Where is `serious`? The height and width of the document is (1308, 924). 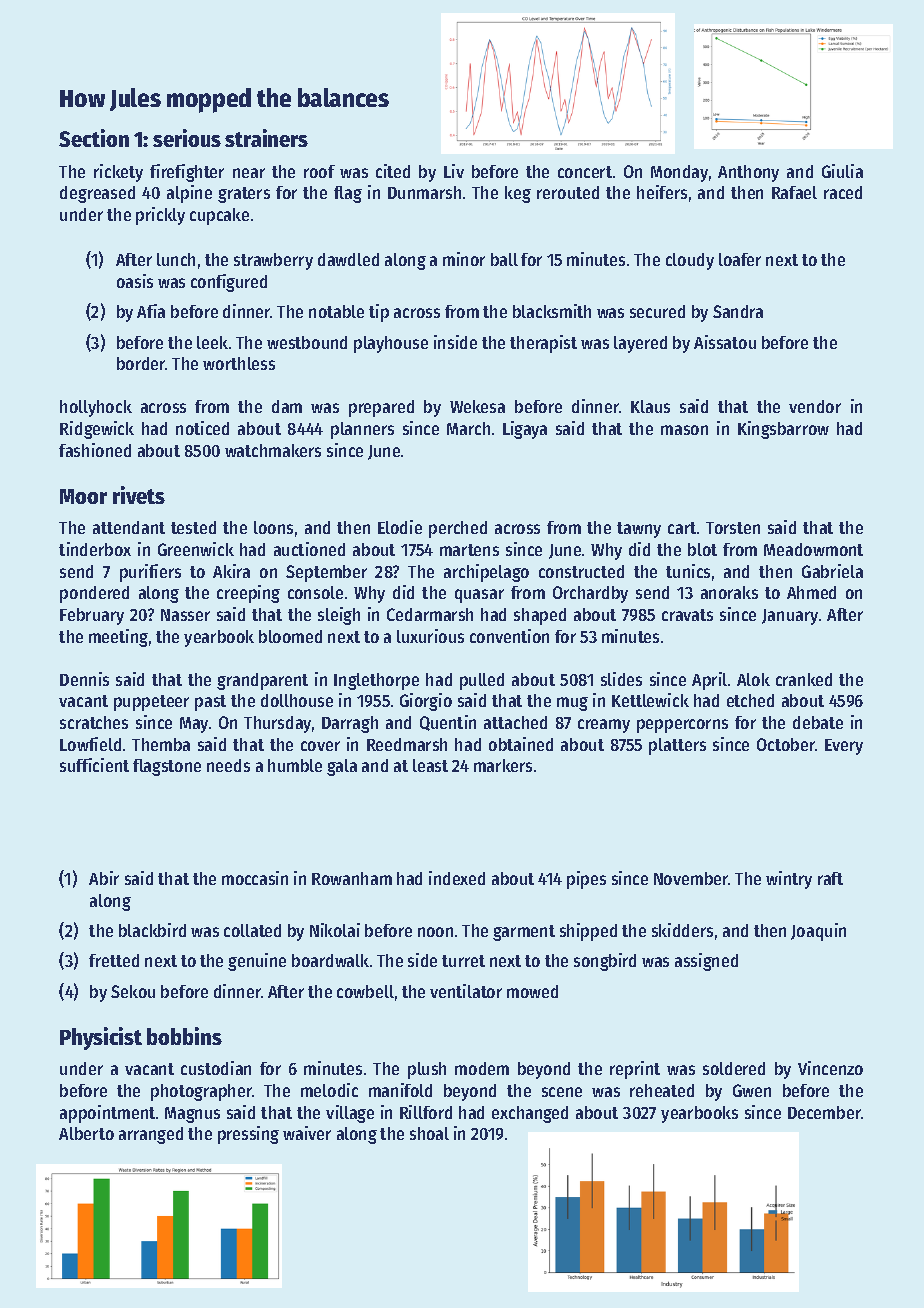
serious is located at coordinates (187, 138).
